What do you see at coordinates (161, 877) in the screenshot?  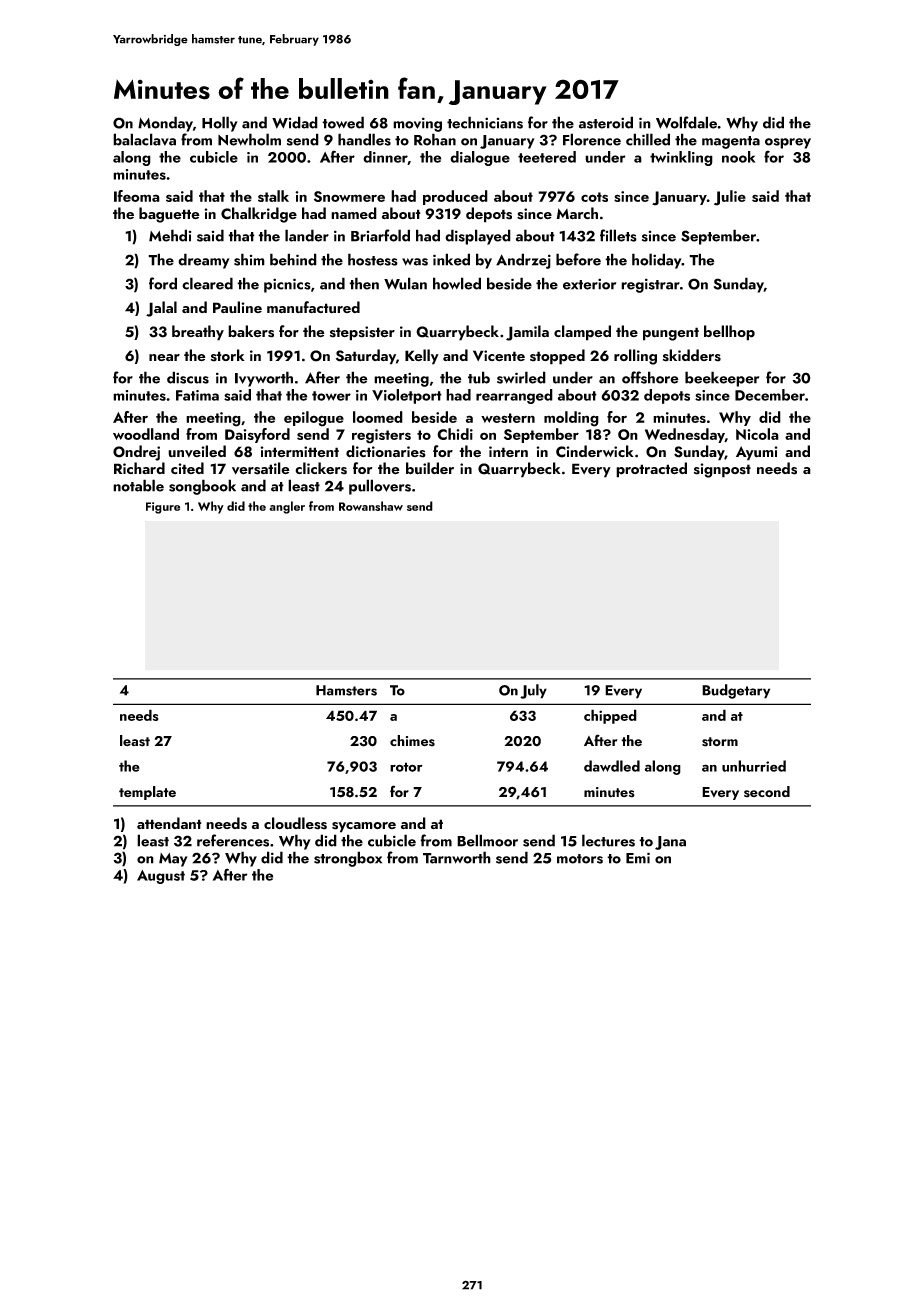 I see `August` at bounding box center [161, 877].
